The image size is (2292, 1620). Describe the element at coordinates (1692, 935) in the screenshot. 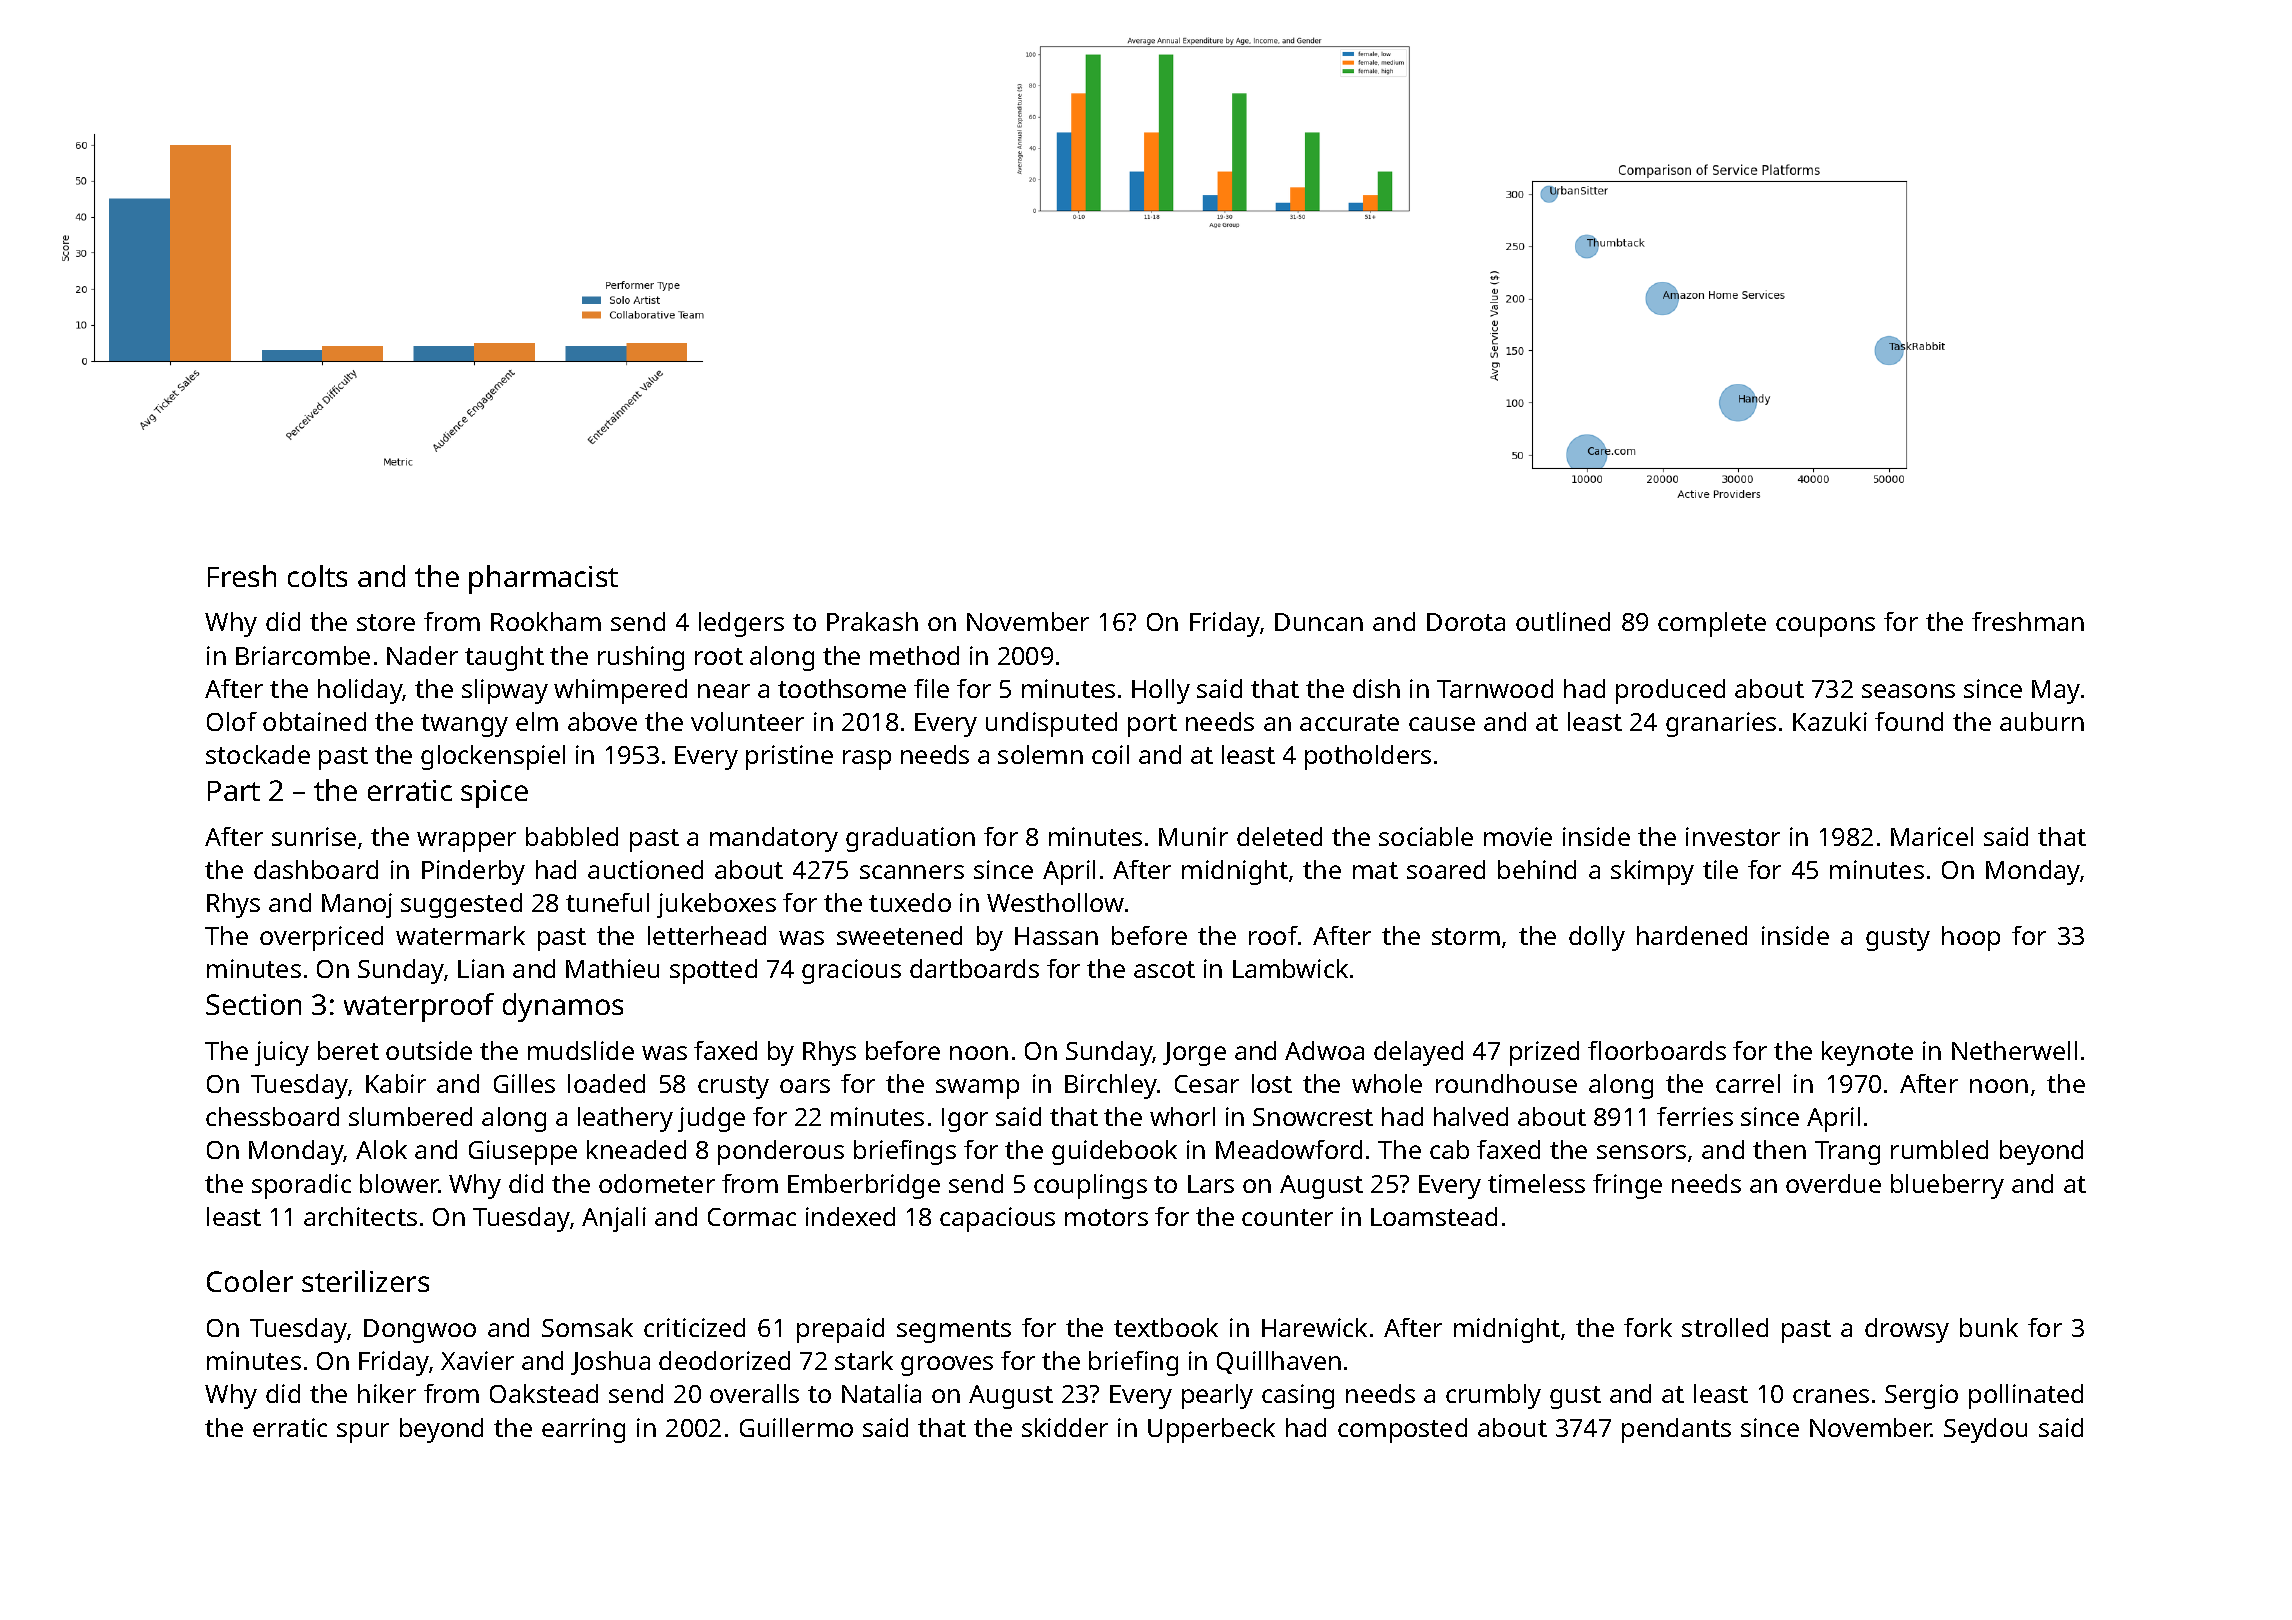

I see `hardened` at that location.
